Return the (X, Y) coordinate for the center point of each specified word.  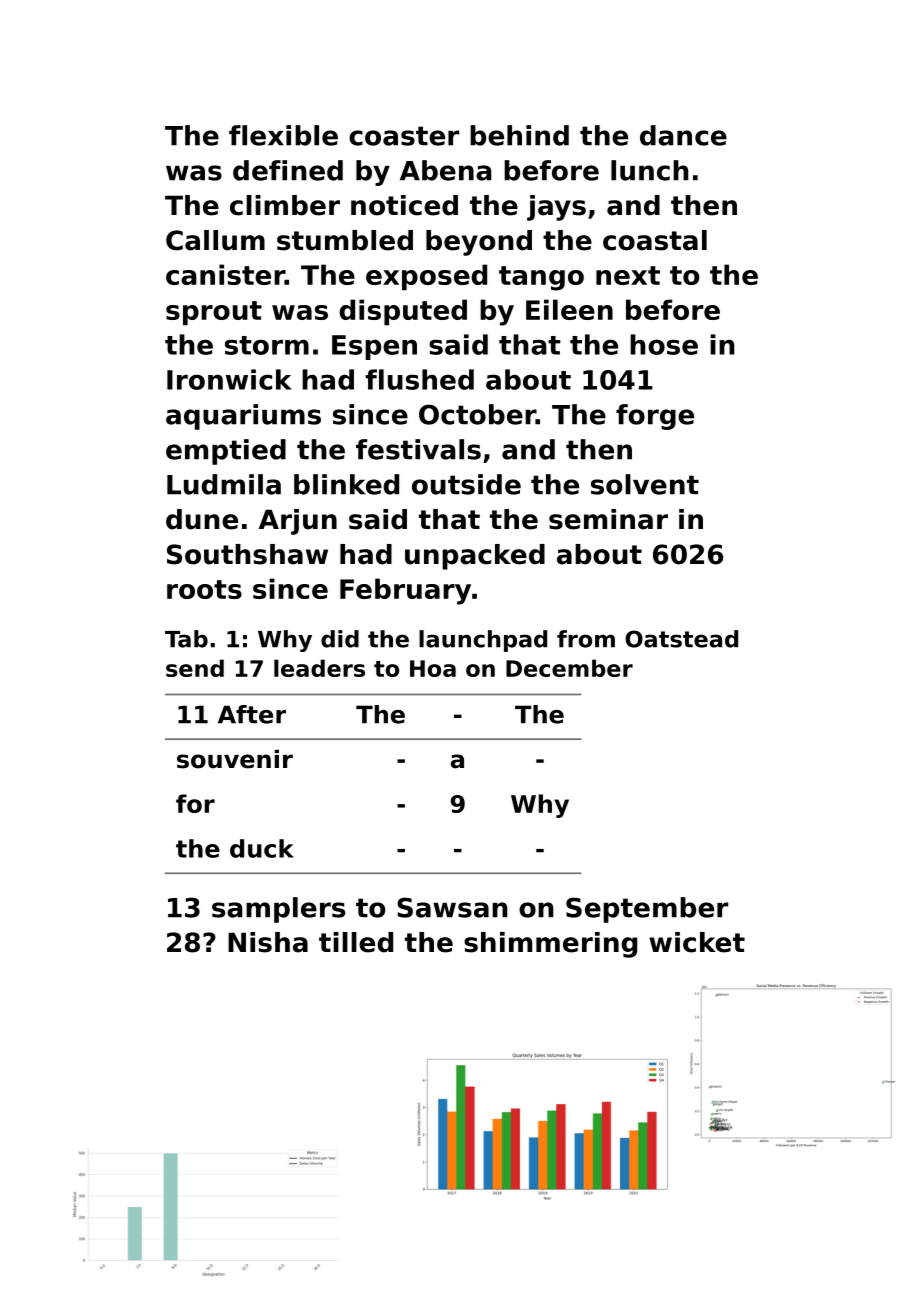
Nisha (268, 942)
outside (466, 484)
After (252, 714)
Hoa (433, 668)
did (340, 639)
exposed (426, 277)
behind (519, 135)
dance (683, 135)
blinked (346, 484)
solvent (645, 484)
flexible (283, 135)
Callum (215, 240)
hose (664, 344)
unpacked (475, 557)
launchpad (483, 641)
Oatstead (681, 639)
